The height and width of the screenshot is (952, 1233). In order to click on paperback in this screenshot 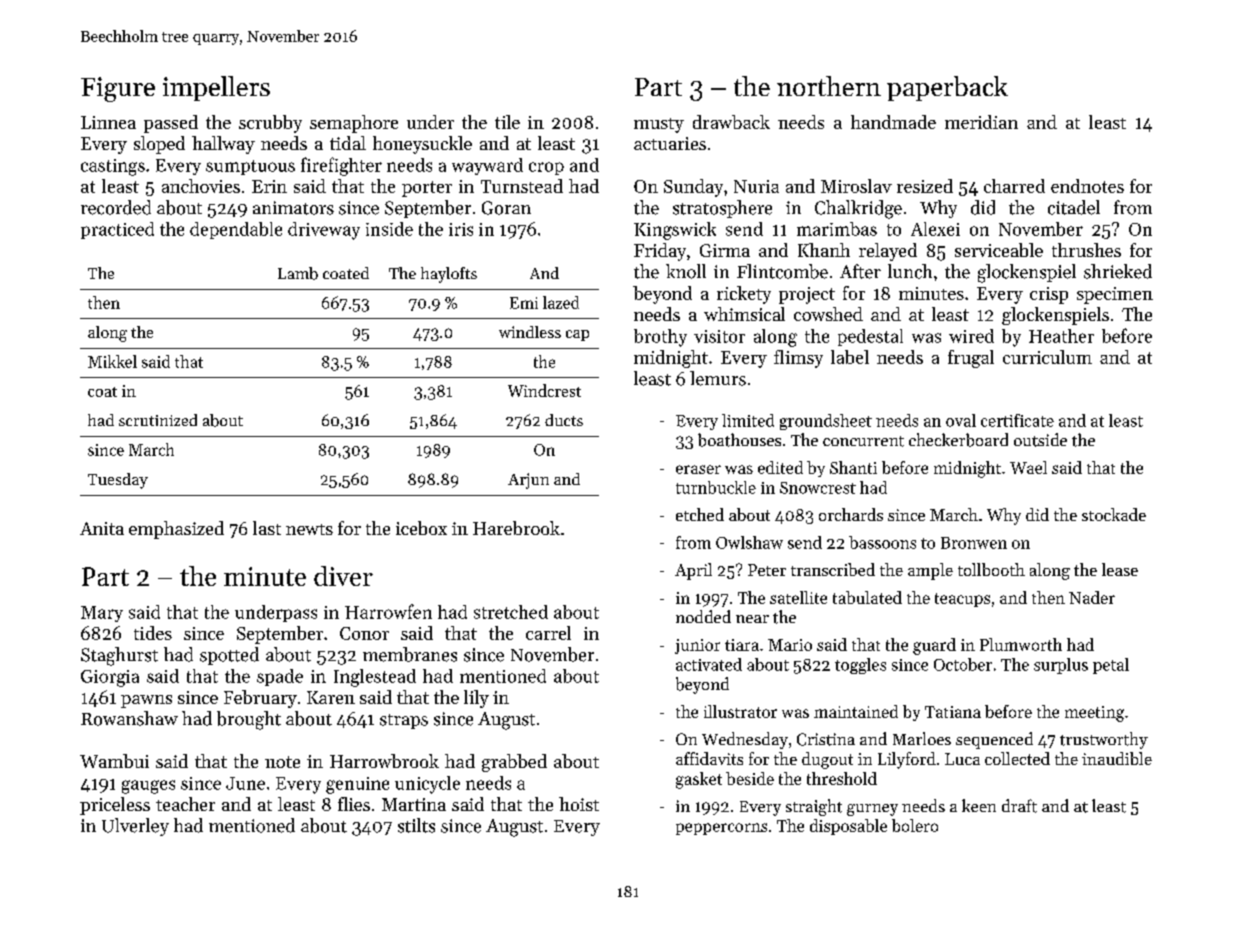, I will do `click(947, 88)`.
